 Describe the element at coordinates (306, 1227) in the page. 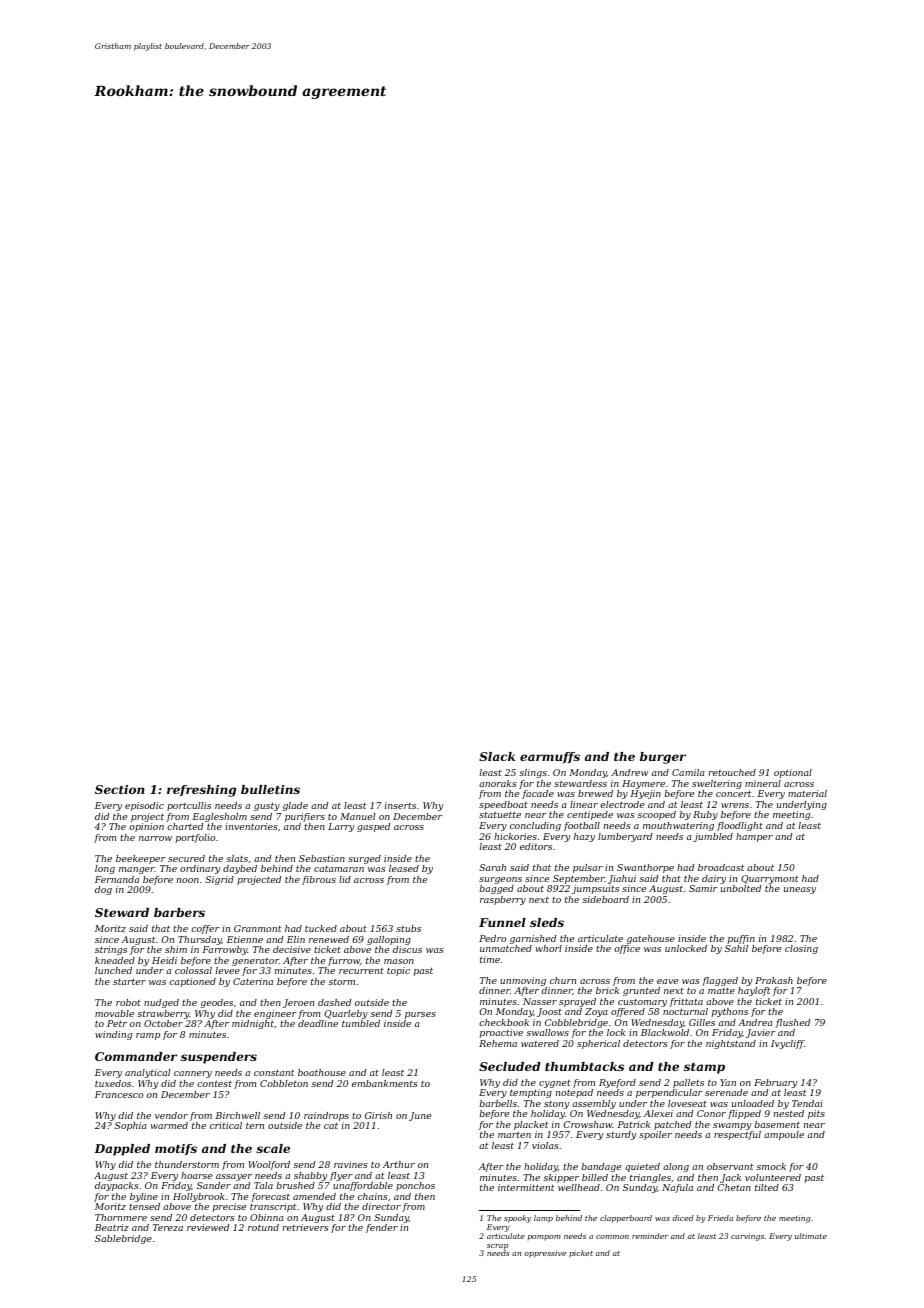

I see `retrievers` at that location.
